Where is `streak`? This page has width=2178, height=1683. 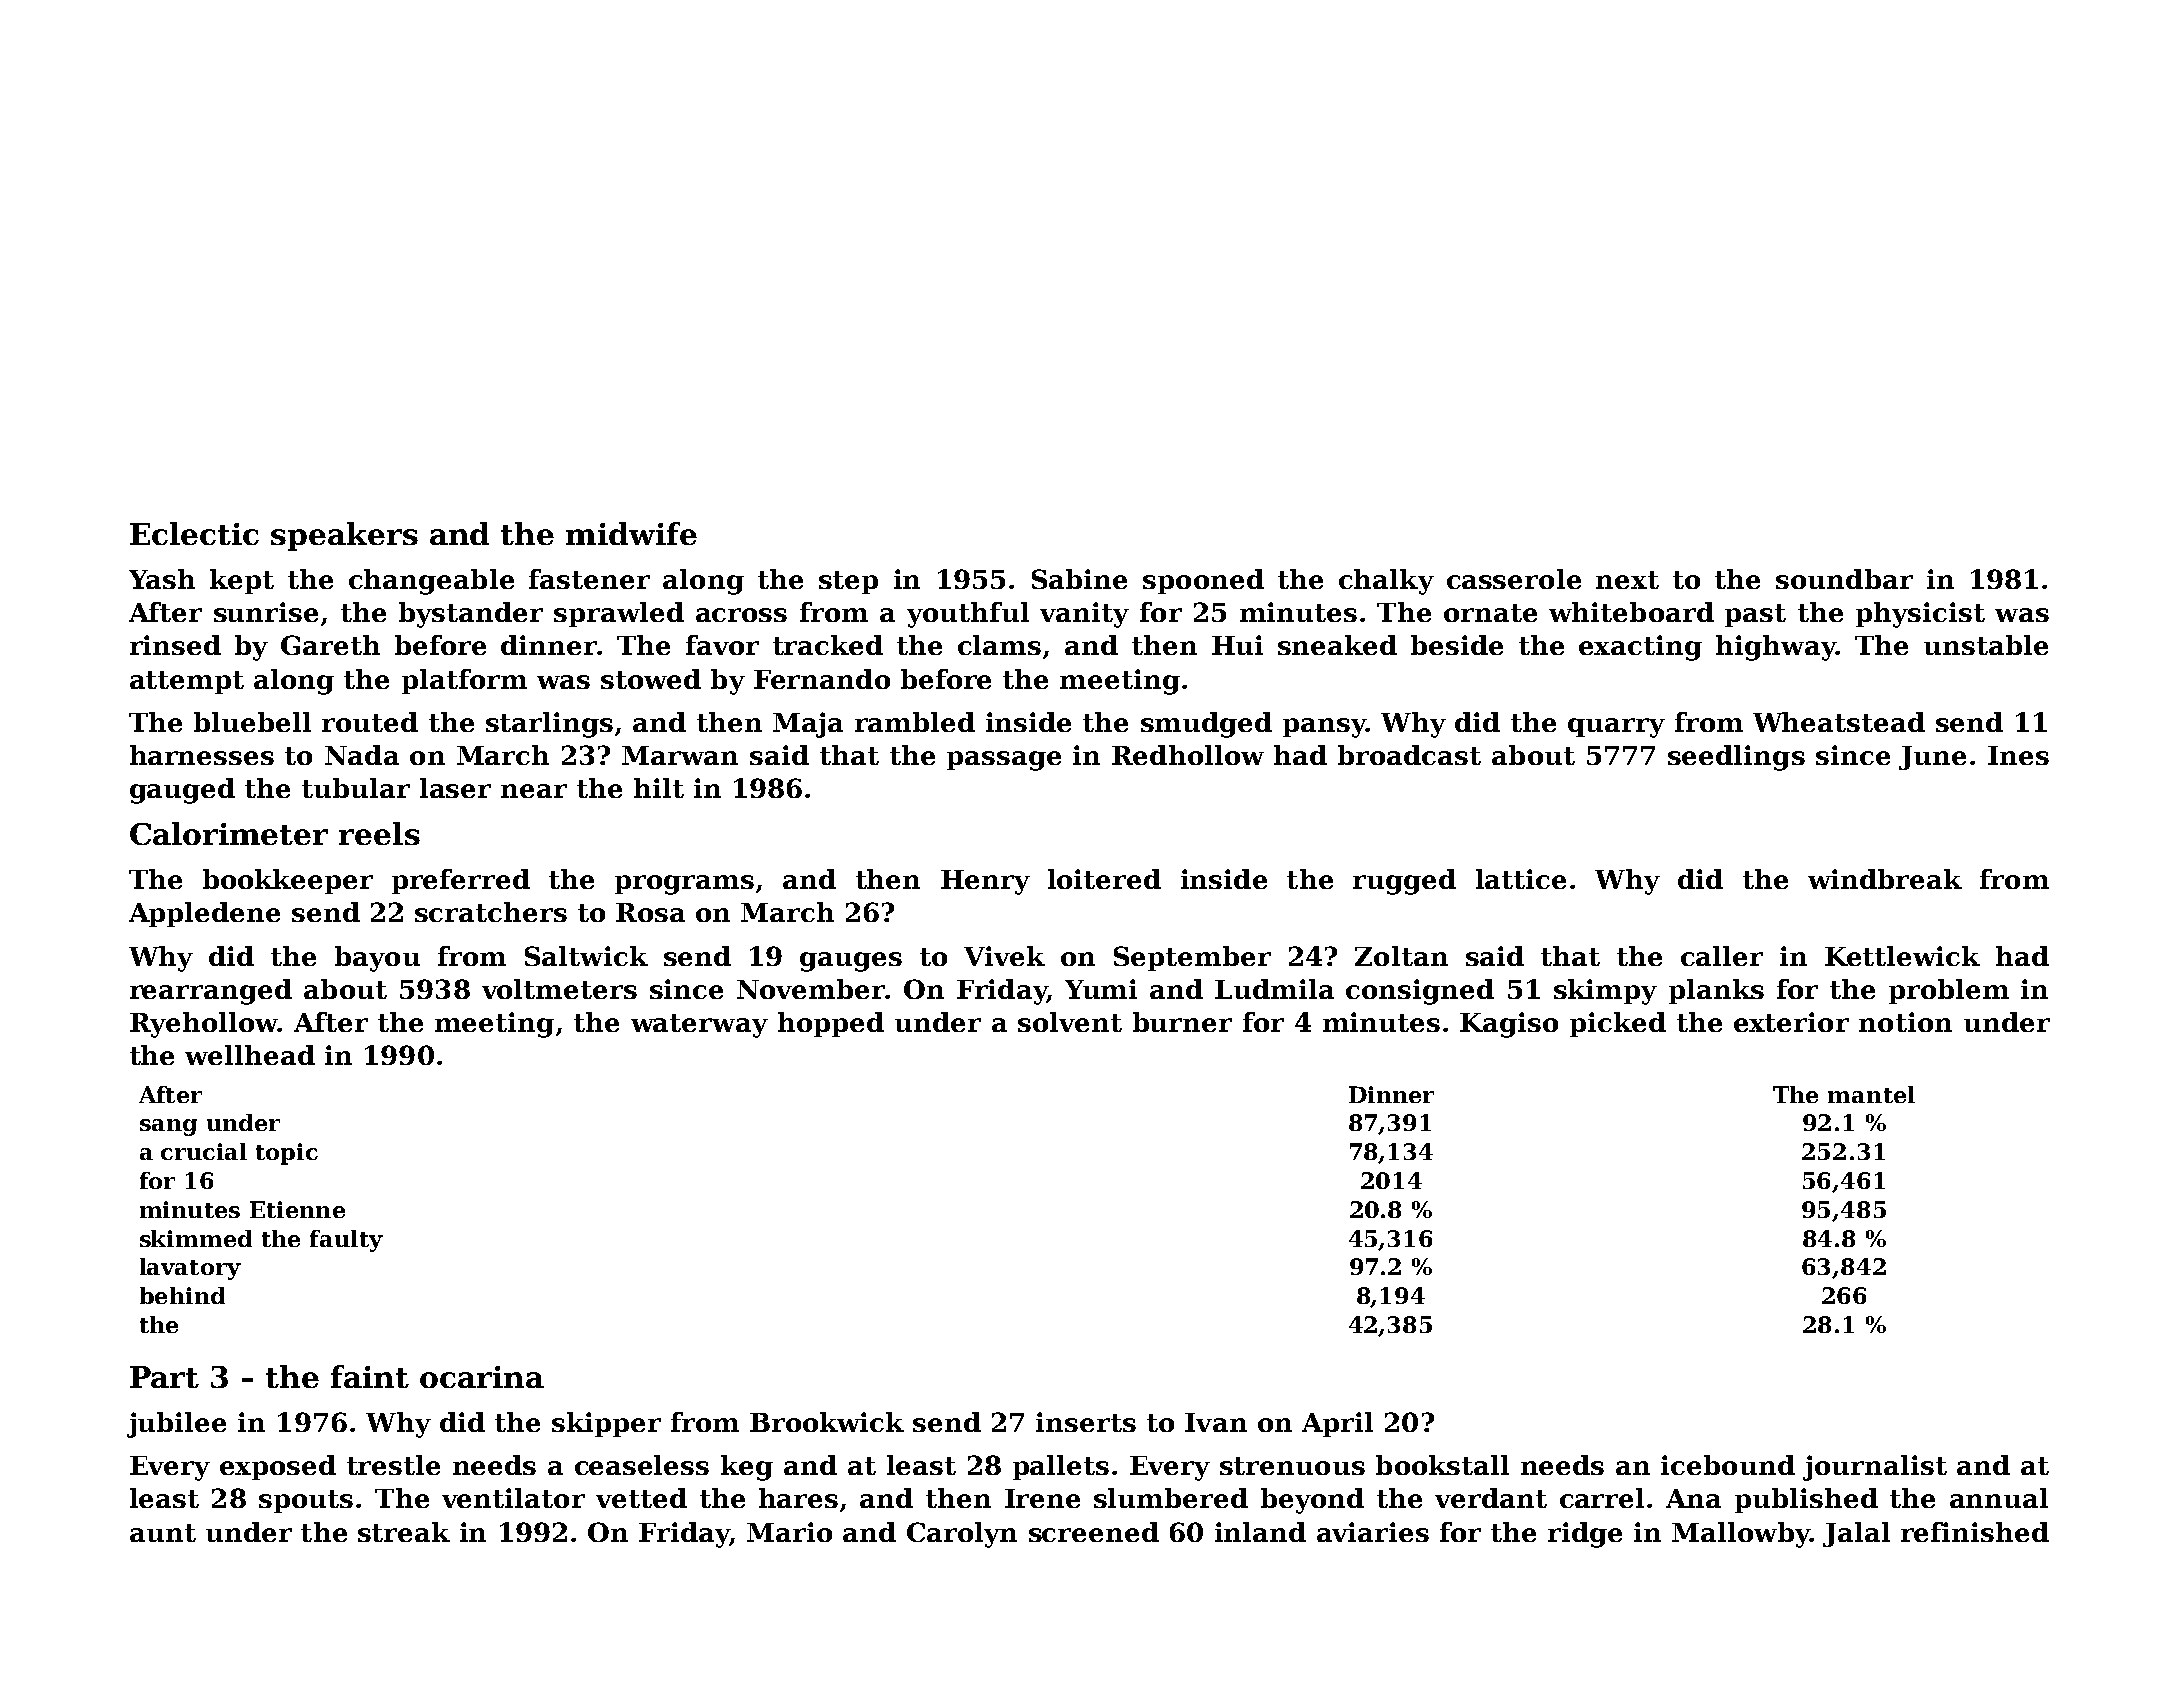 streak is located at coordinates (404, 1532).
